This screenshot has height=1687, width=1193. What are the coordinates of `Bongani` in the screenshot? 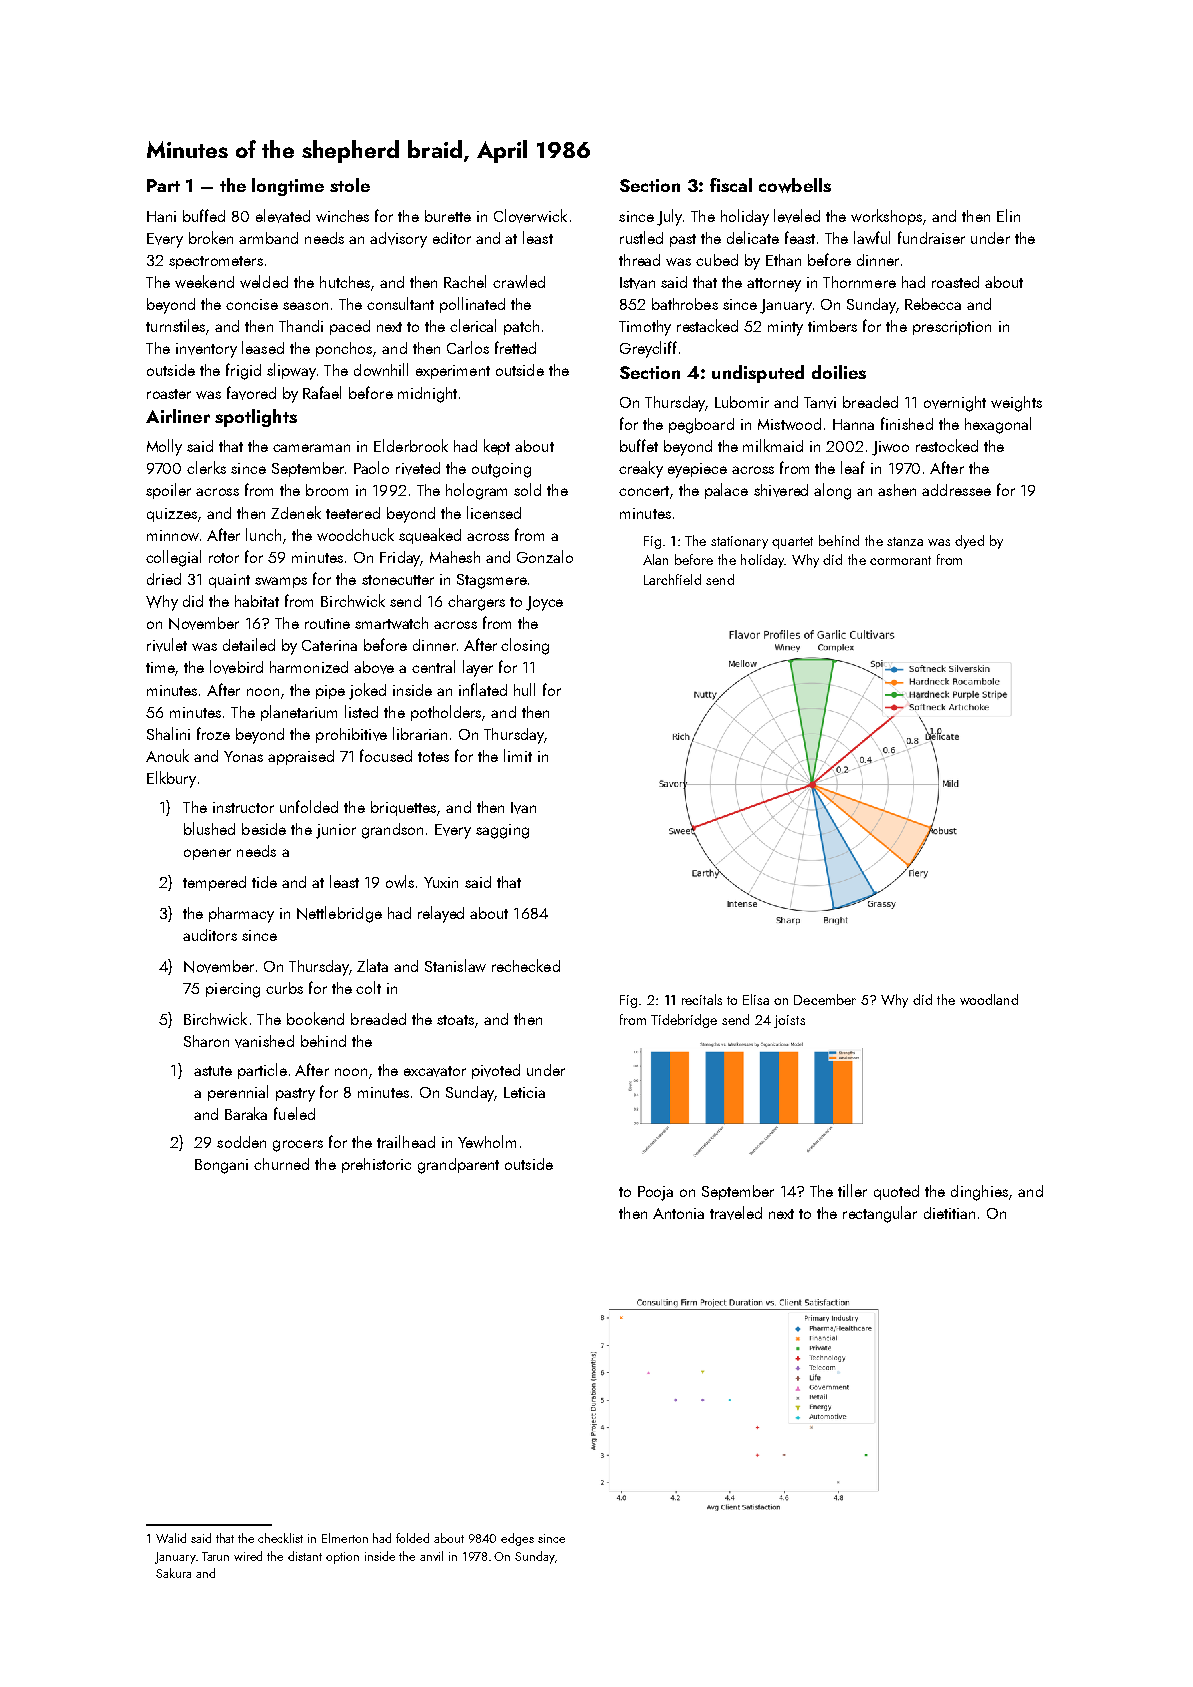 It's located at (221, 1166).
